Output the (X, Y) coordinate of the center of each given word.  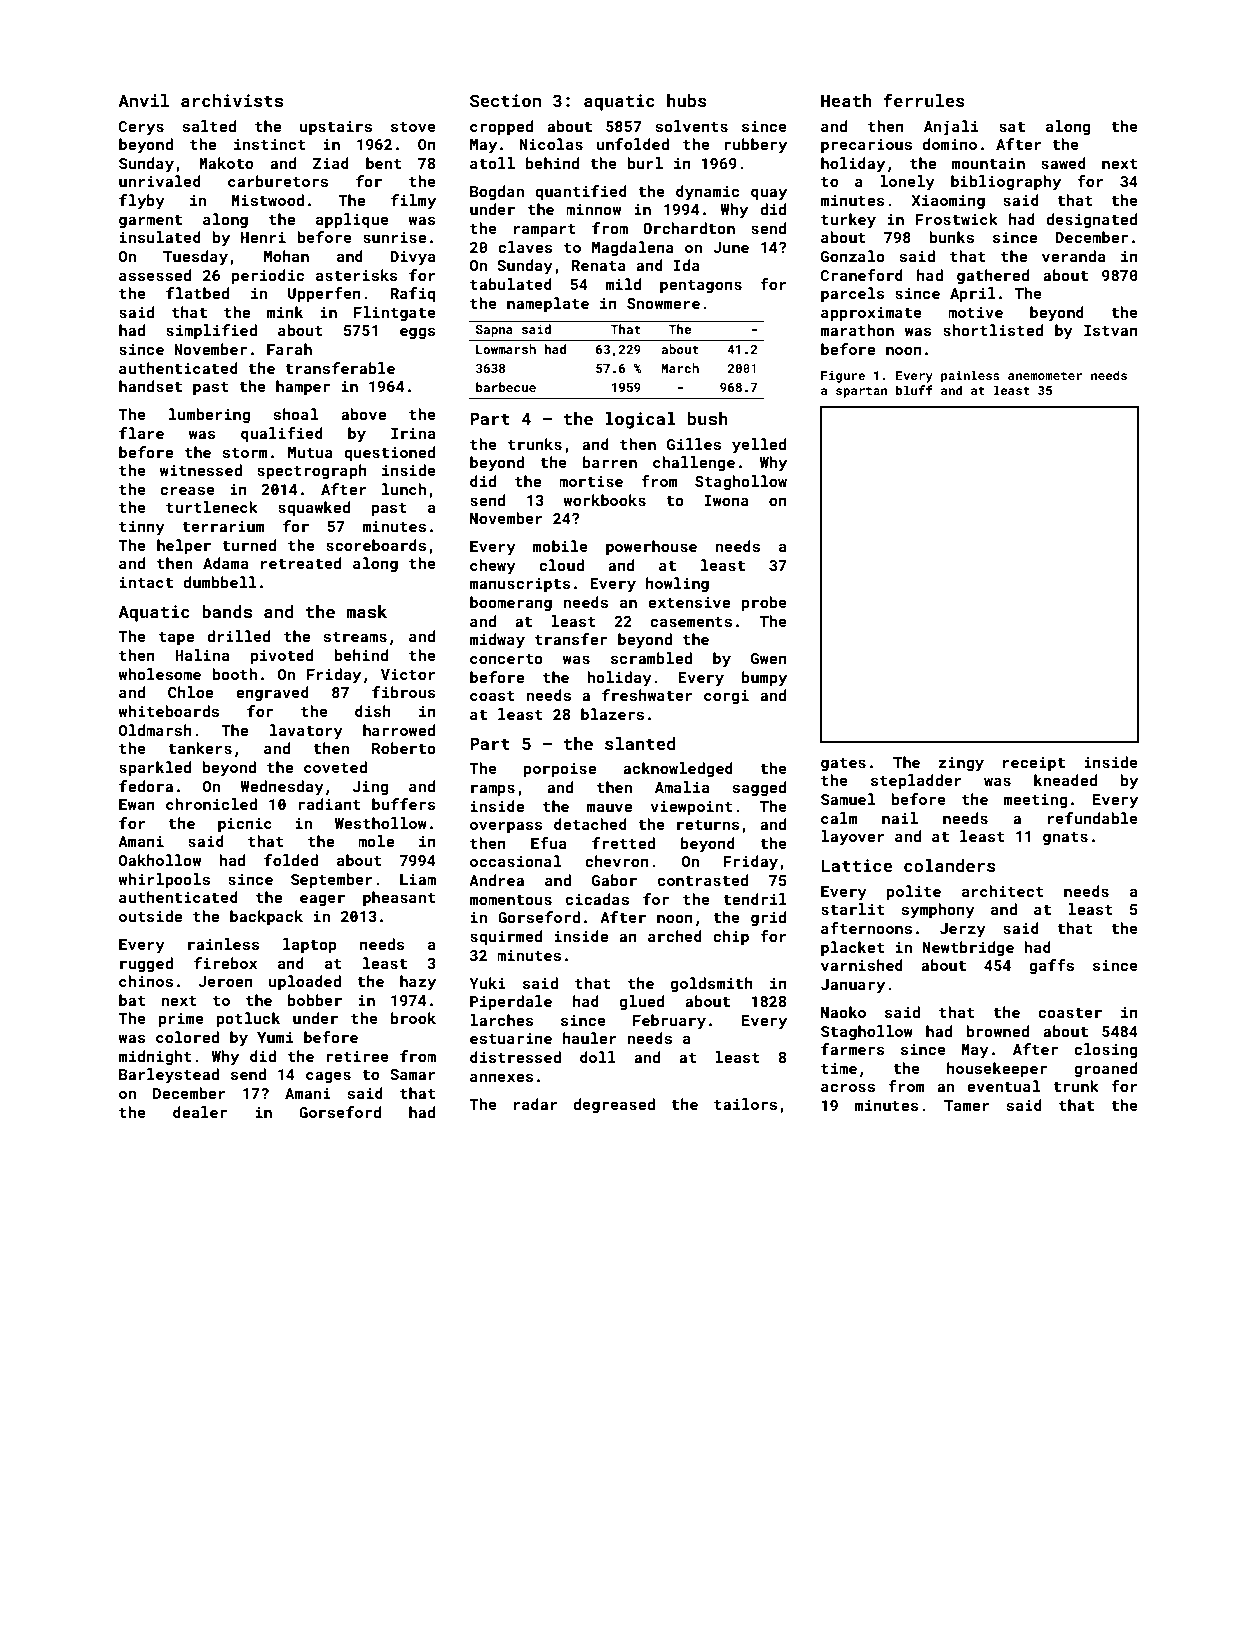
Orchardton (689, 228)
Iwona (726, 500)
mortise (591, 481)
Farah (289, 349)
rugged (146, 964)
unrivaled (160, 181)
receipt (1034, 764)
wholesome (159, 674)
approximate (871, 314)
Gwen (769, 658)
